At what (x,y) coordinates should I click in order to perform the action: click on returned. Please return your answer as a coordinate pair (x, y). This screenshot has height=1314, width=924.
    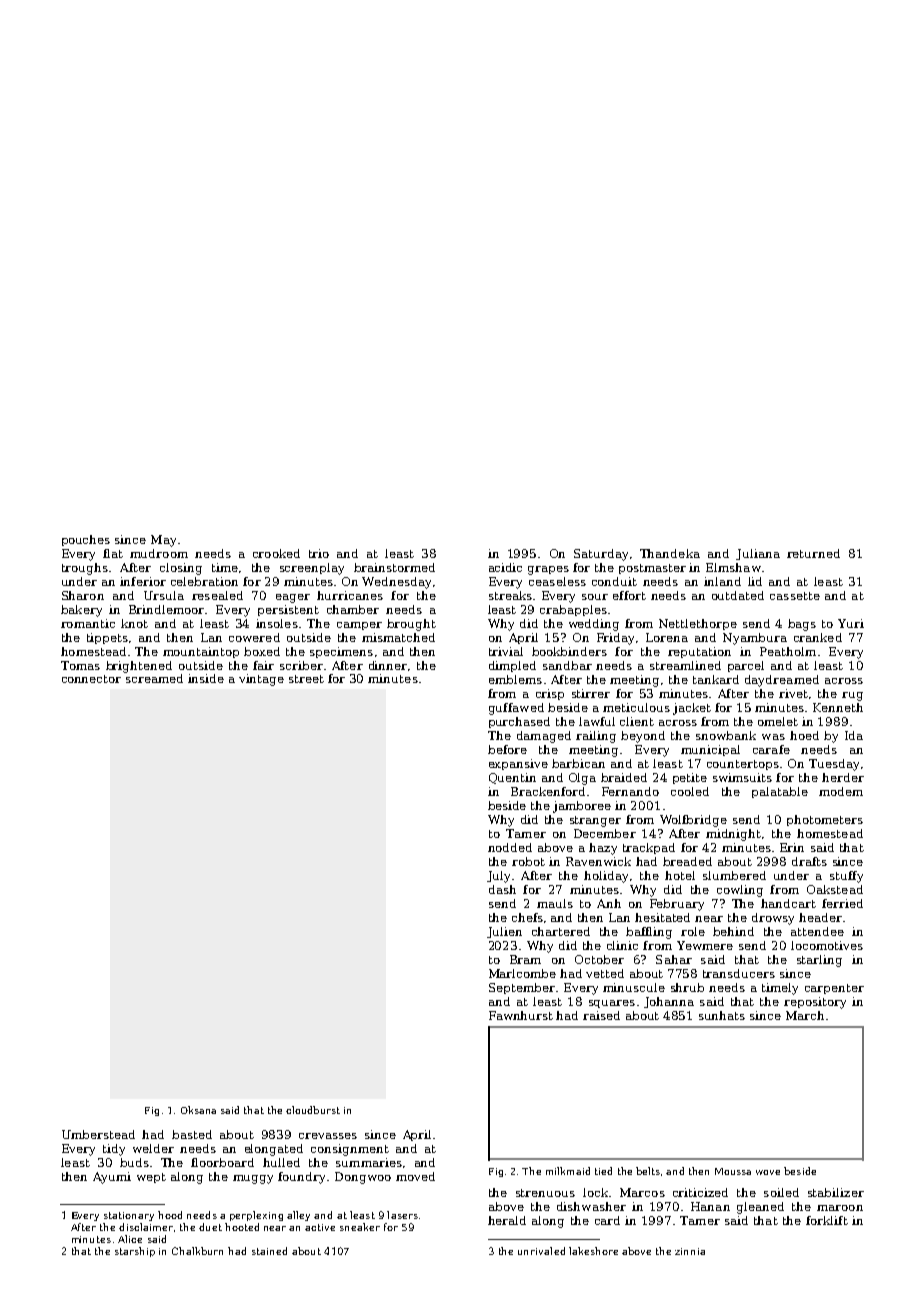
    Looking at the image, I should click on (813, 553).
